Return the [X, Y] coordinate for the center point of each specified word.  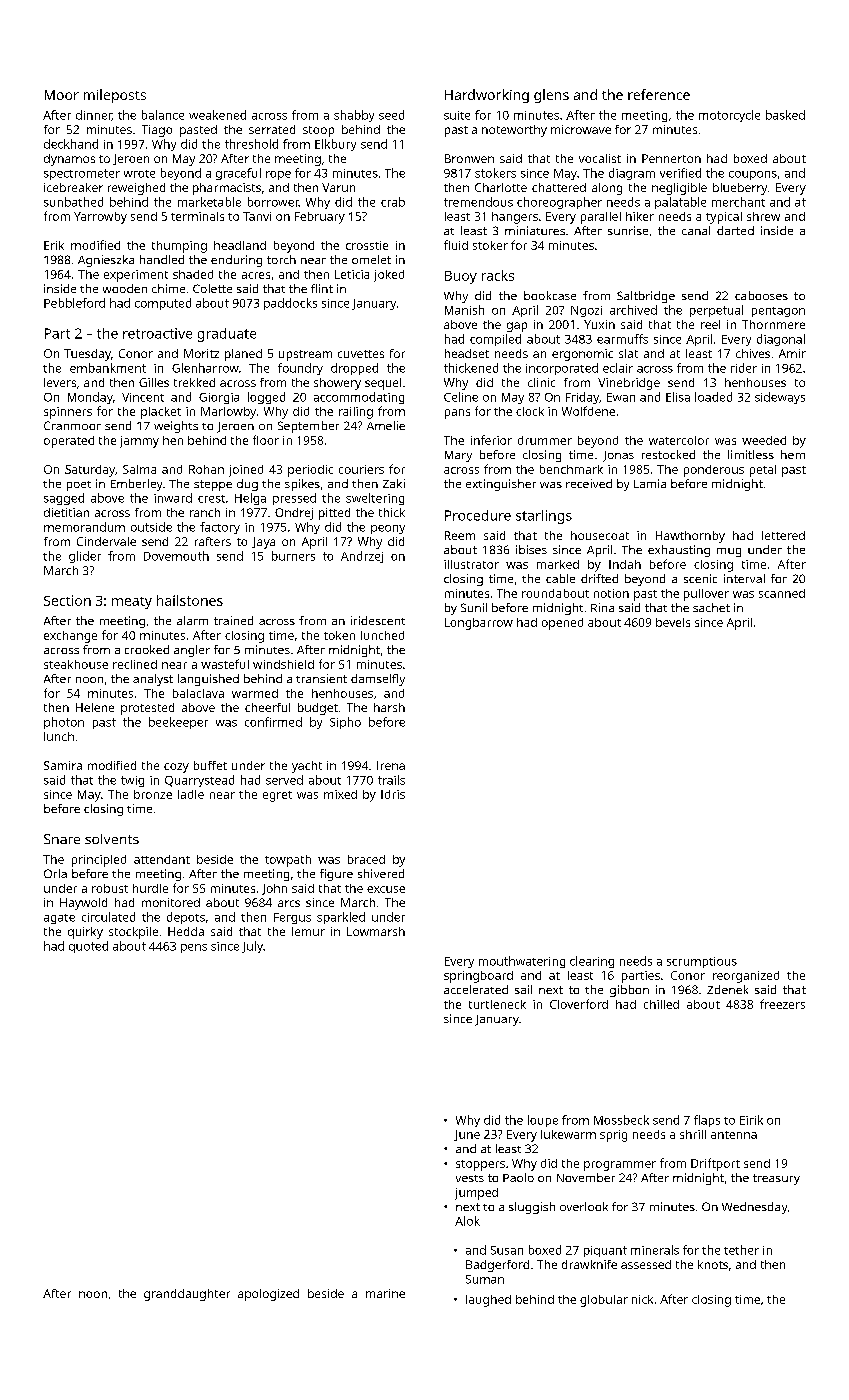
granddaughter [187, 1295]
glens [551, 96]
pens [194, 948]
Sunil [474, 607]
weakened [217, 115]
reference [659, 94]
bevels [673, 622]
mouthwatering [522, 962]
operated [69, 442]
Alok [467, 1221]
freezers [782, 1004]
